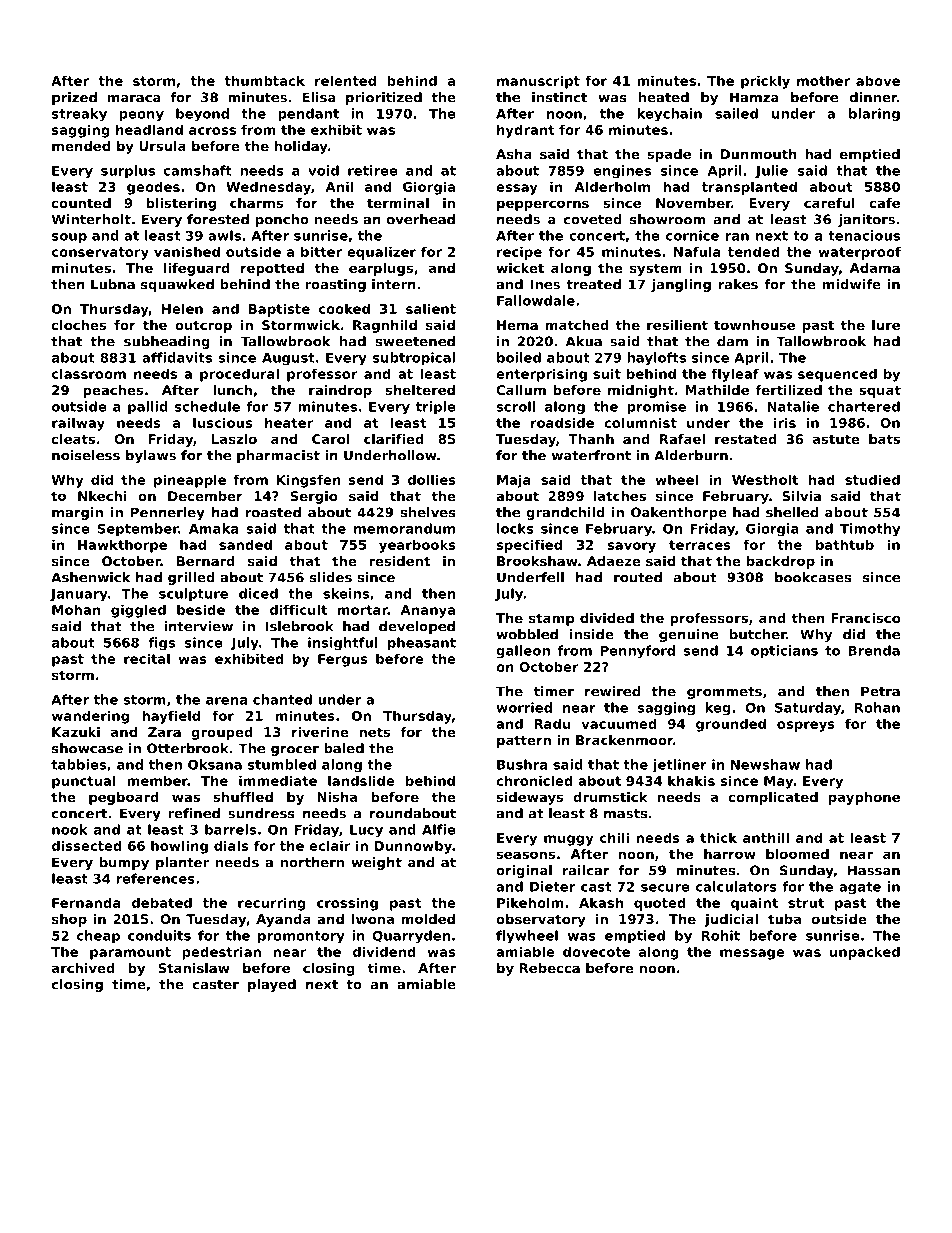  What do you see at coordinates (552, 723) in the screenshot?
I see `Radu` at bounding box center [552, 723].
